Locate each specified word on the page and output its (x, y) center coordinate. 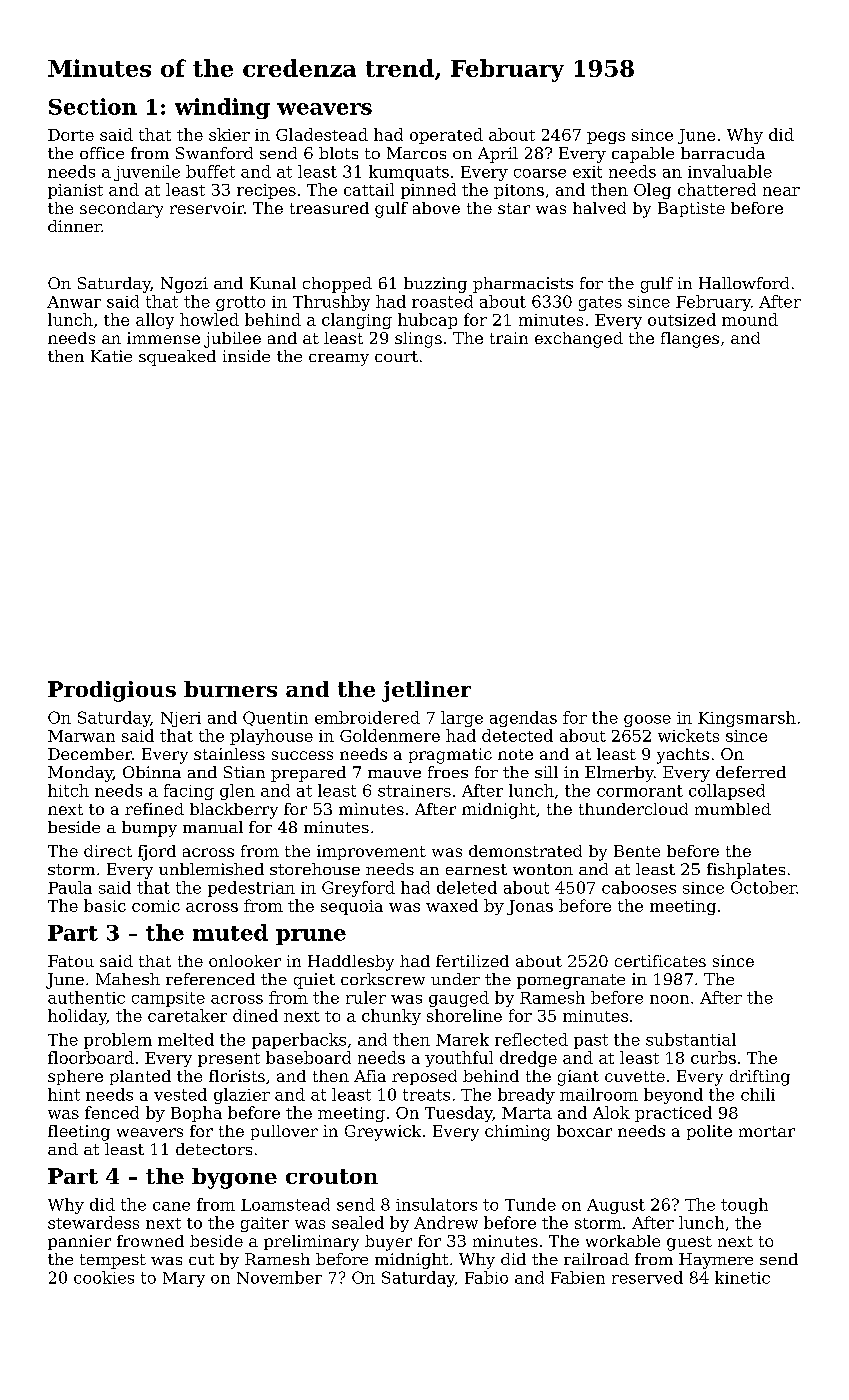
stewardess (93, 1222)
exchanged (579, 340)
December (90, 754)
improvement (371, 852)
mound (750, 319)
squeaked (177, 358)
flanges (690, 340)
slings (418, 340)
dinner (74, 226)
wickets (688, 735)
